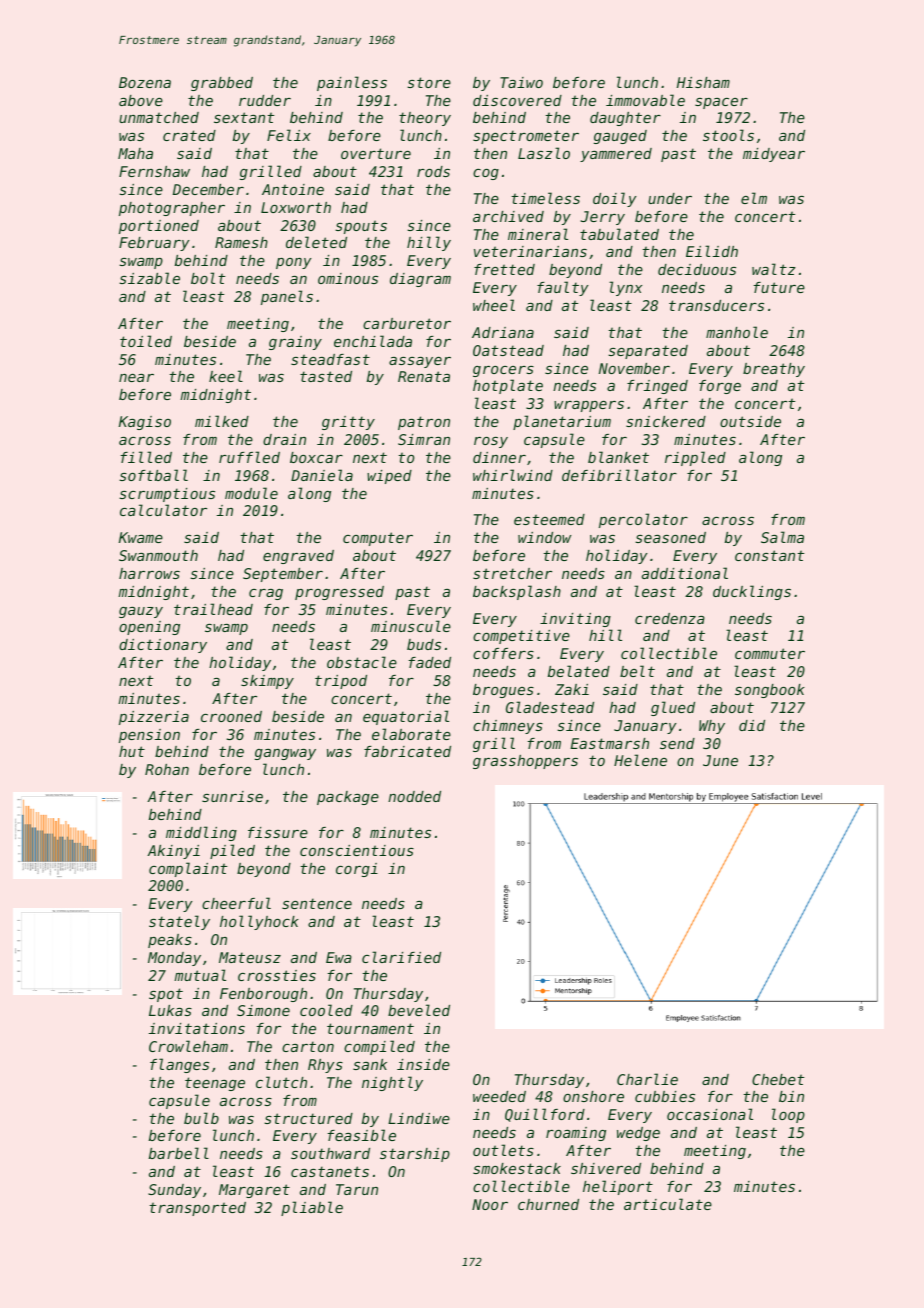 The width and height of the screenshot is (924, 1308). What do you see at coordinates (512, 573) in the screenshot?
I see `stretcher` at bounding box center [512, 573].
